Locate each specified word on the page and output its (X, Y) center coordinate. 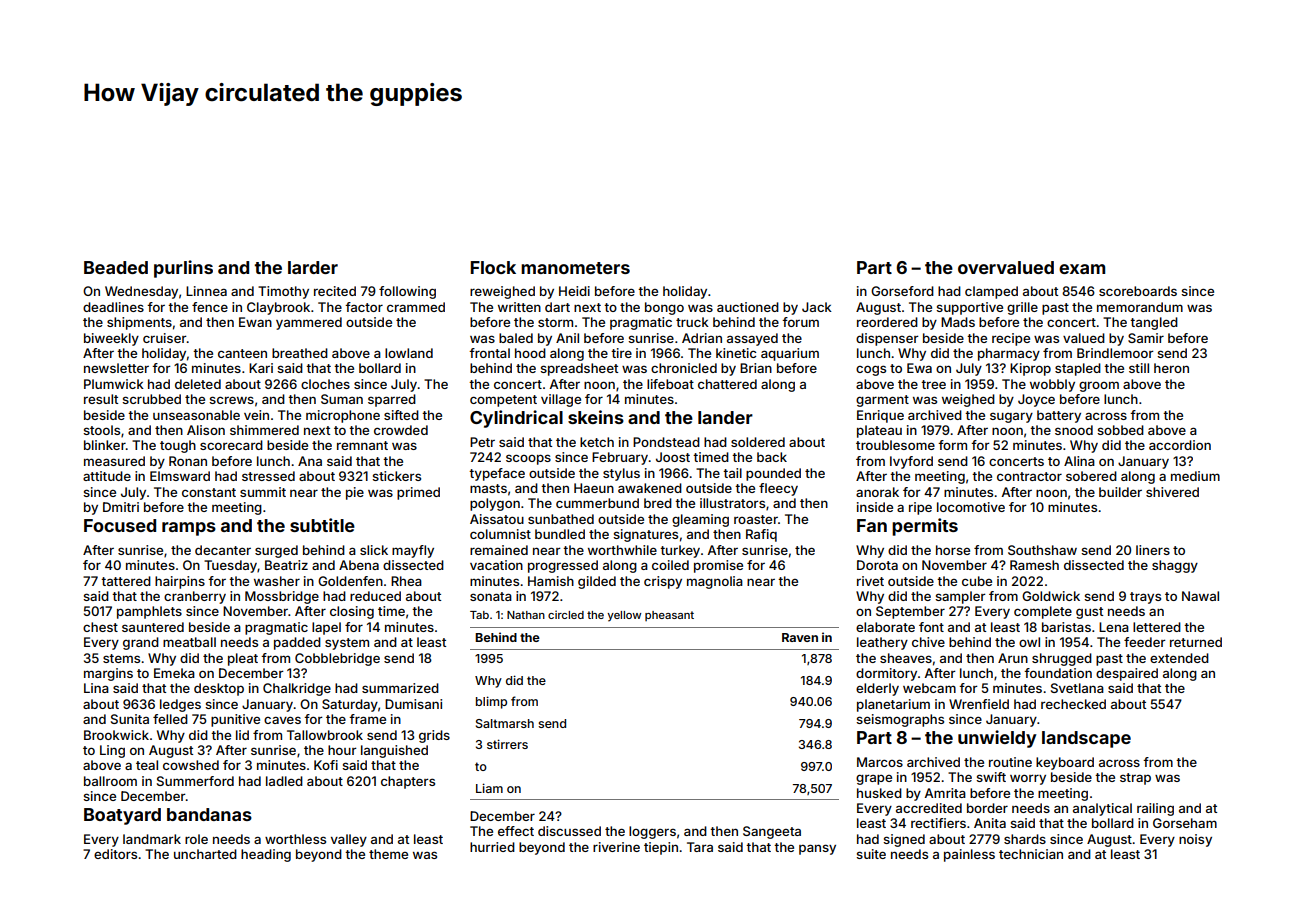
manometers (575, 268)
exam (1082, 269)
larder (313, 267)
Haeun (594, 488)
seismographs (900, 720)
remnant (362, 445)
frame (367, 719)
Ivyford (911, 462)
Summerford (195, 781)
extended (1179, 658)
